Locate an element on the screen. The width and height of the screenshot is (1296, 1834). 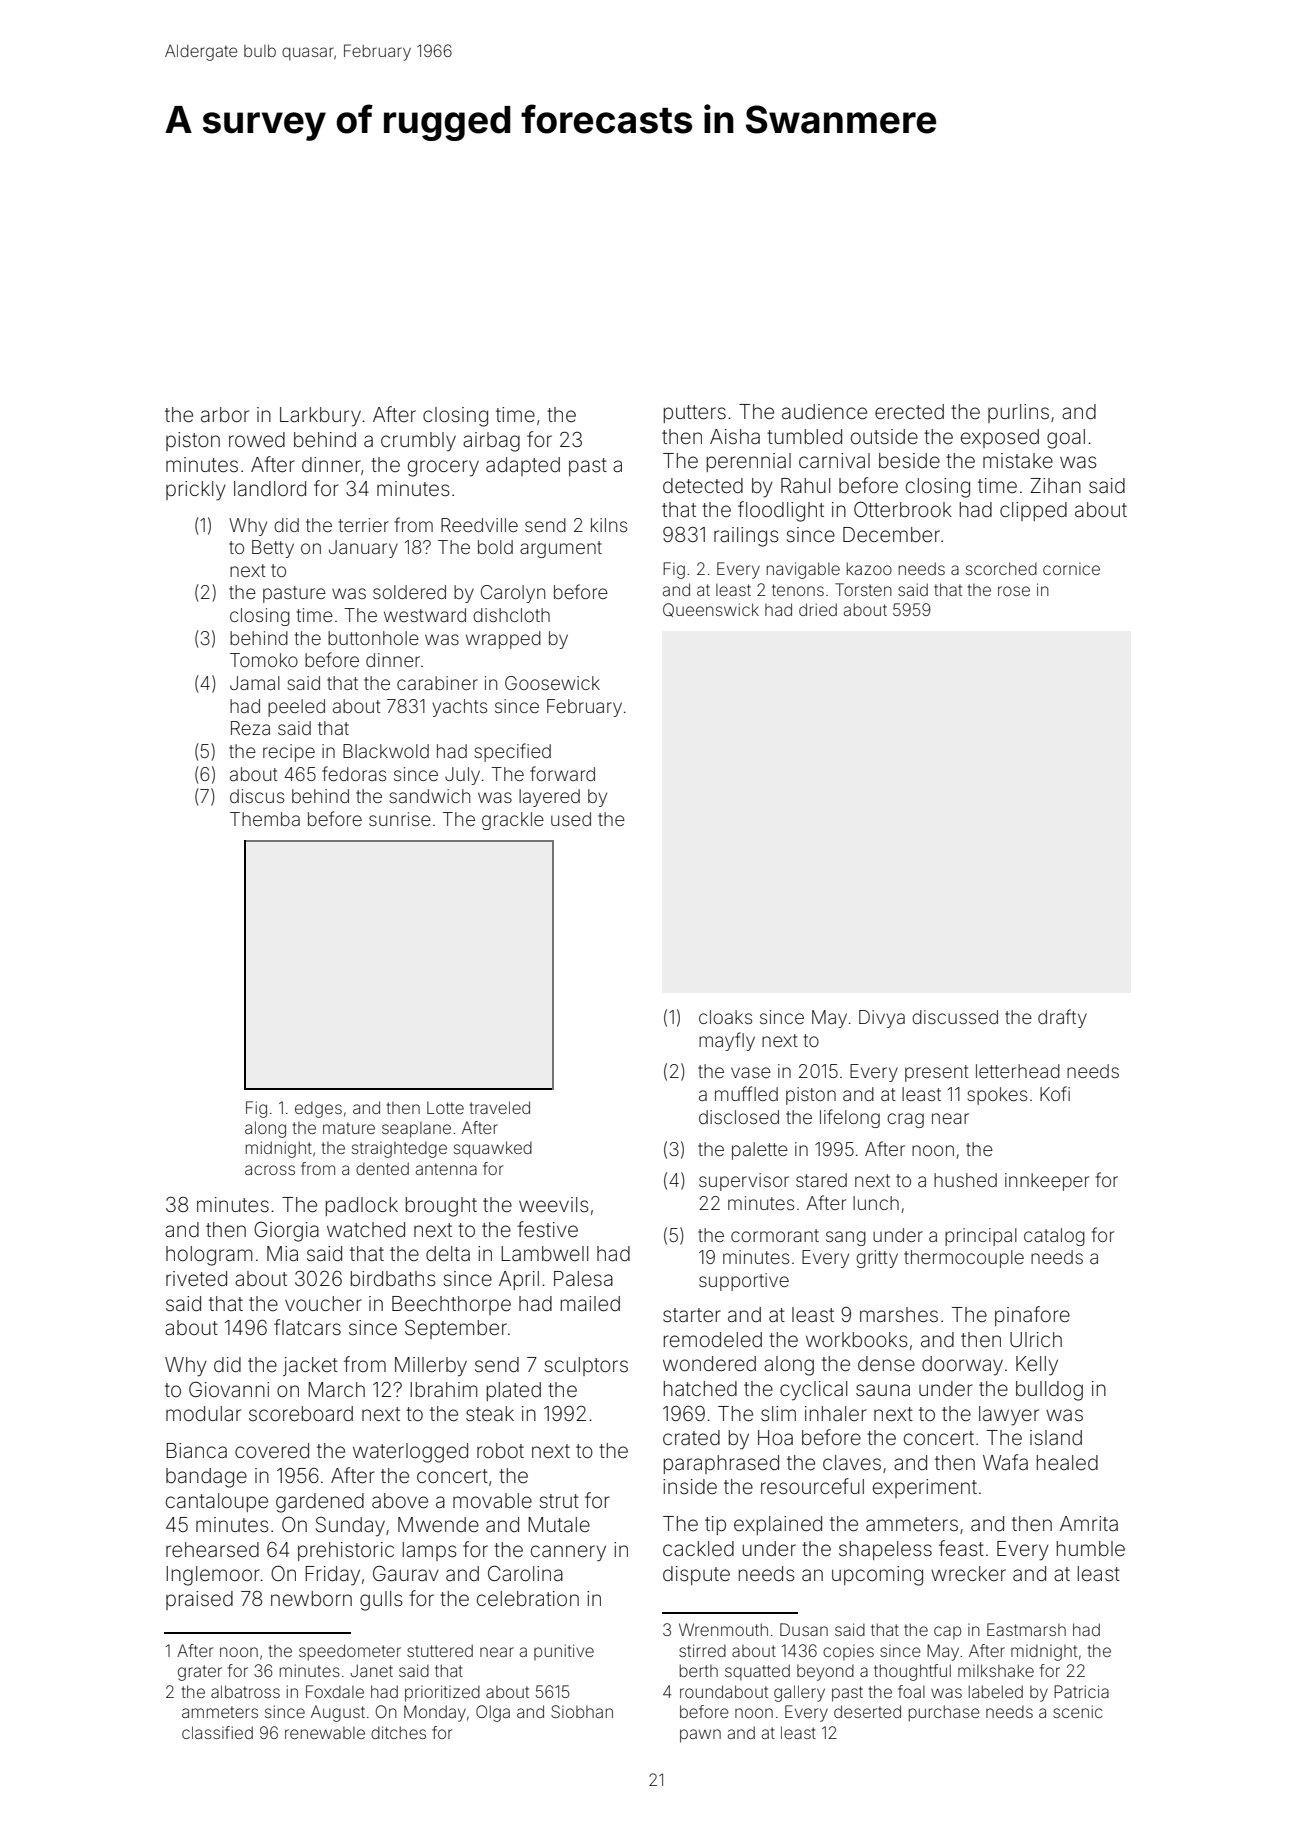
across is located at coordinates (270, 1170).
